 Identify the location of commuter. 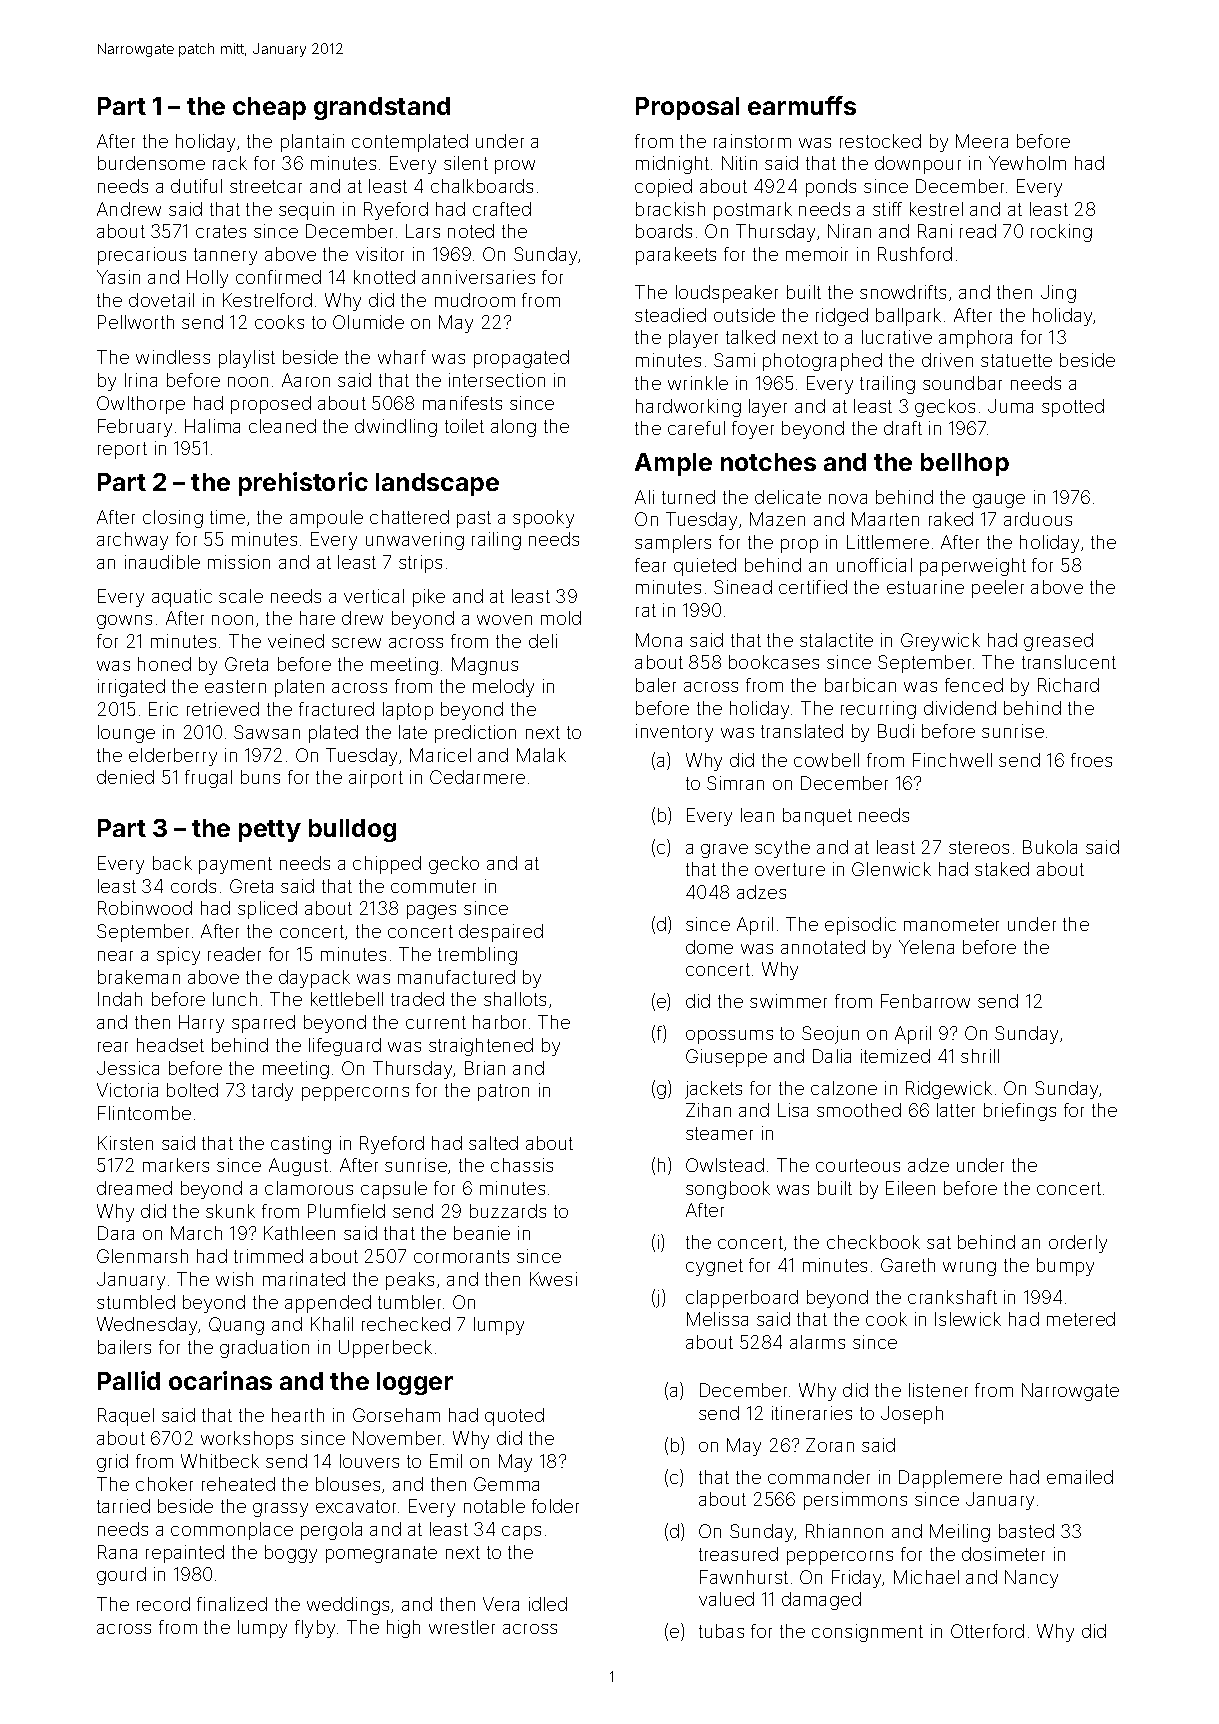
(433, 886).
